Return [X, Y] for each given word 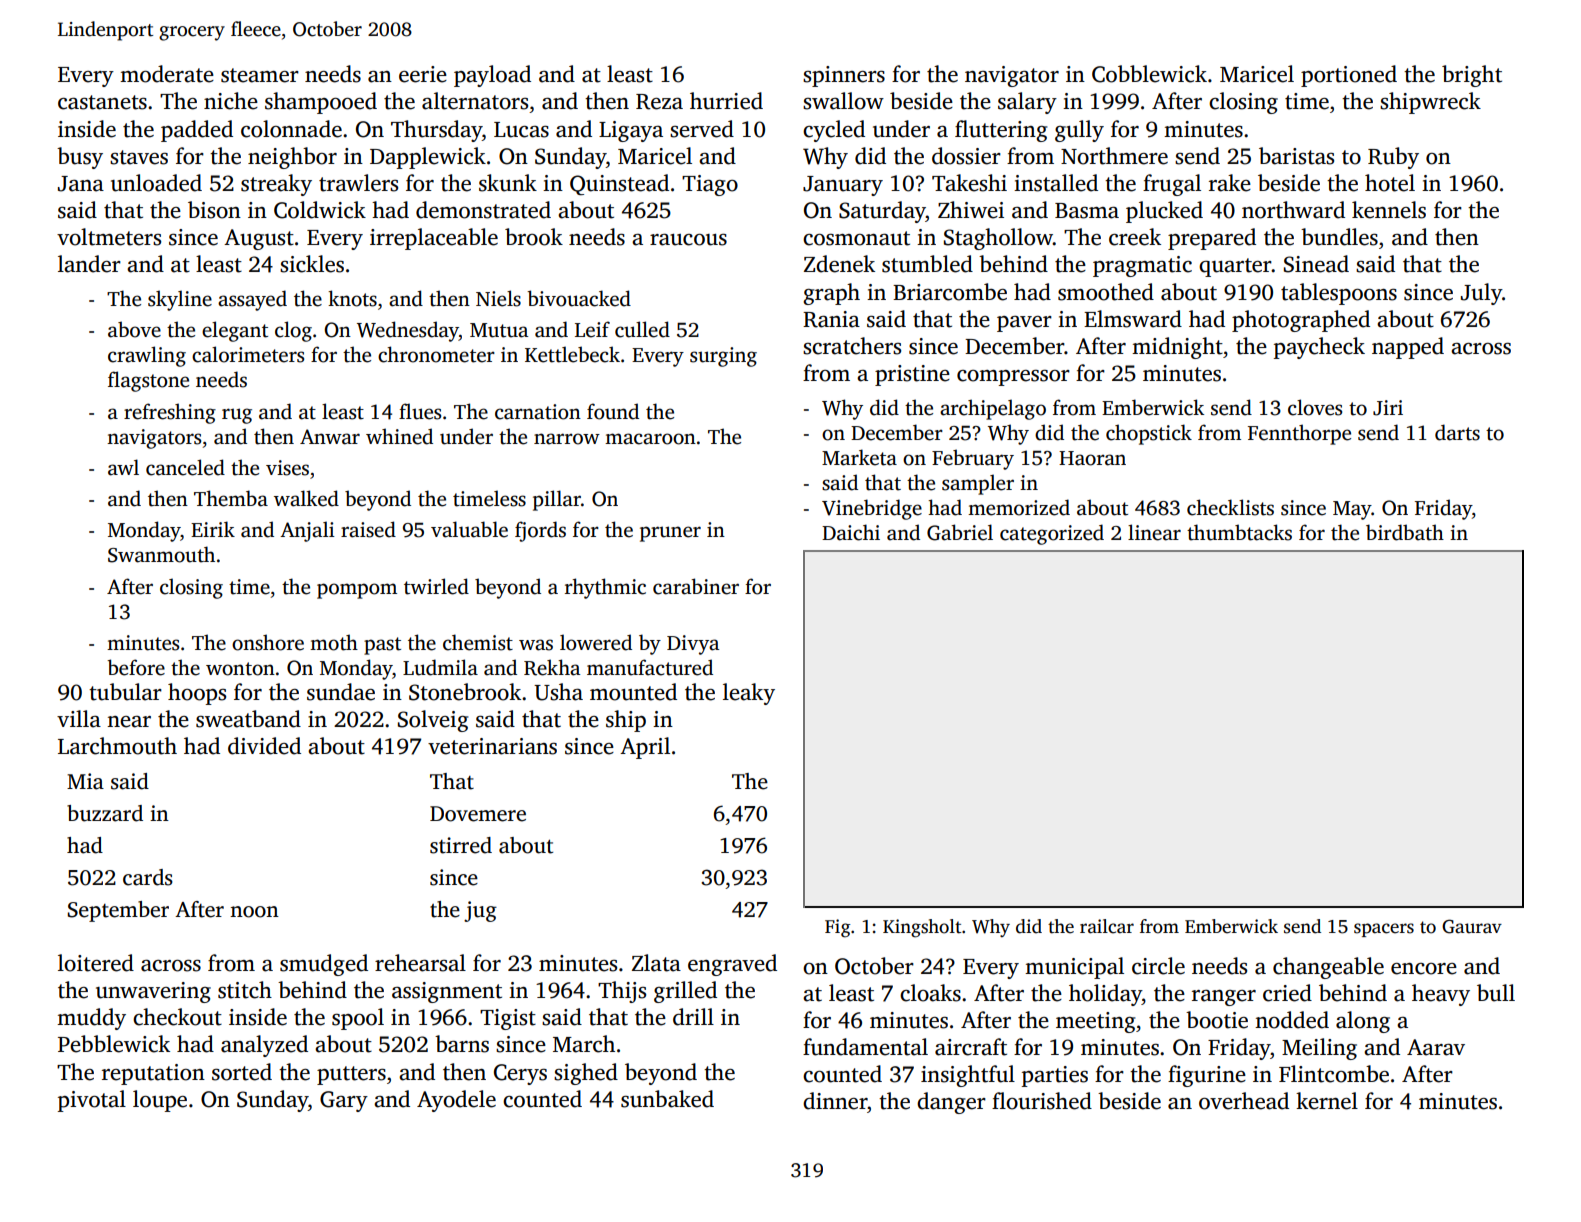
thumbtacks [1239, 532]
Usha [558, 692]
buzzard [105, 813]
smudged [324, 965]
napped [1408, 348]
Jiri [1388, 408]
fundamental [865, 1047]
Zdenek [839, 264]
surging [723, 357]
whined [399, 436]
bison [214, 210]
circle [1158, 966]
